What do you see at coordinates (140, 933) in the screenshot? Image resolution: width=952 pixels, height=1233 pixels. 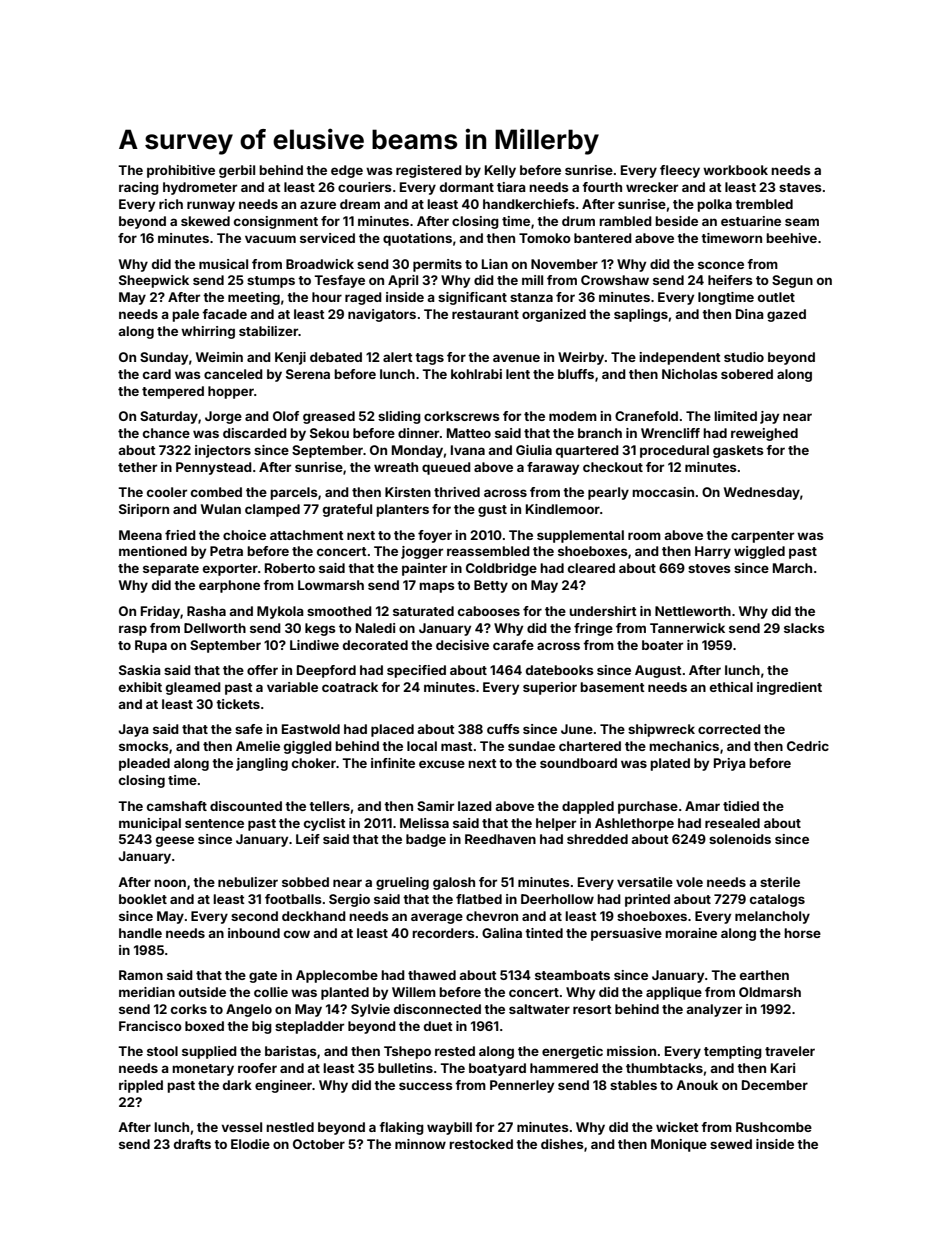 I see `handle` at bounding box center [140, 933].
